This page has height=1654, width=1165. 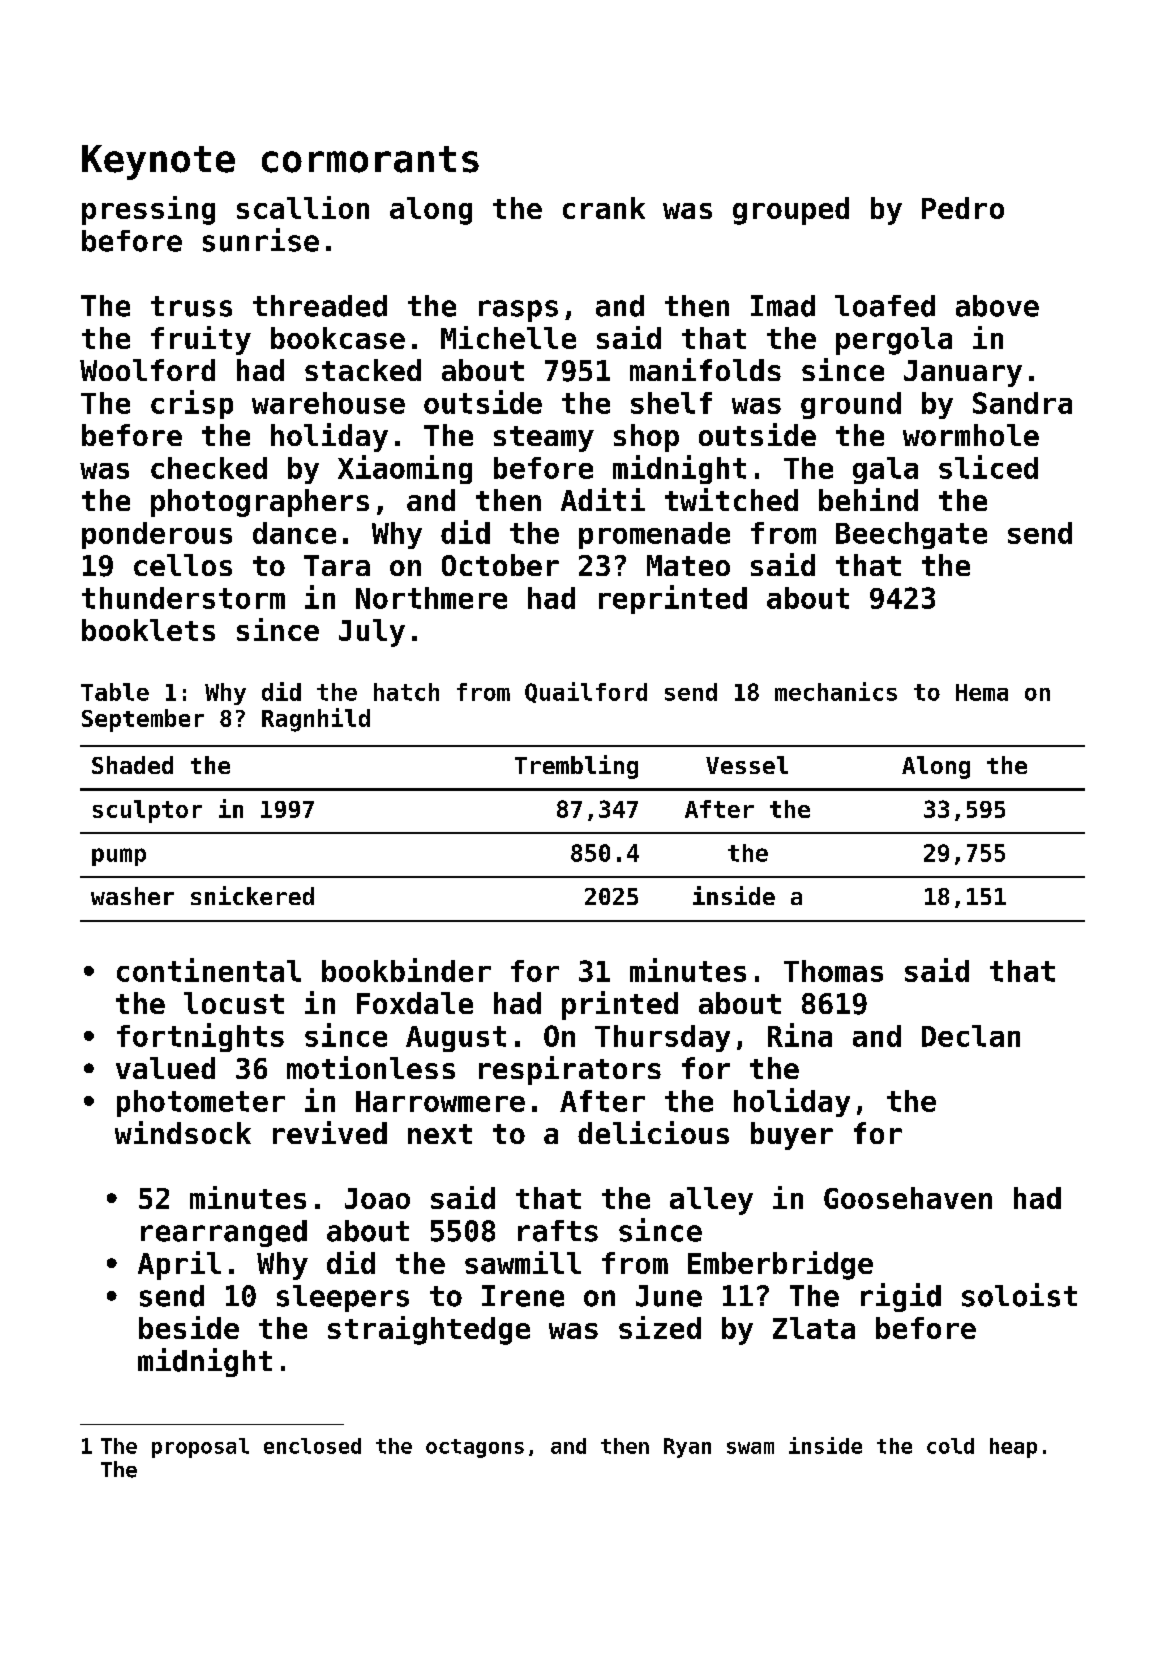 I want to click on Table, so click(x=115, y=692).
